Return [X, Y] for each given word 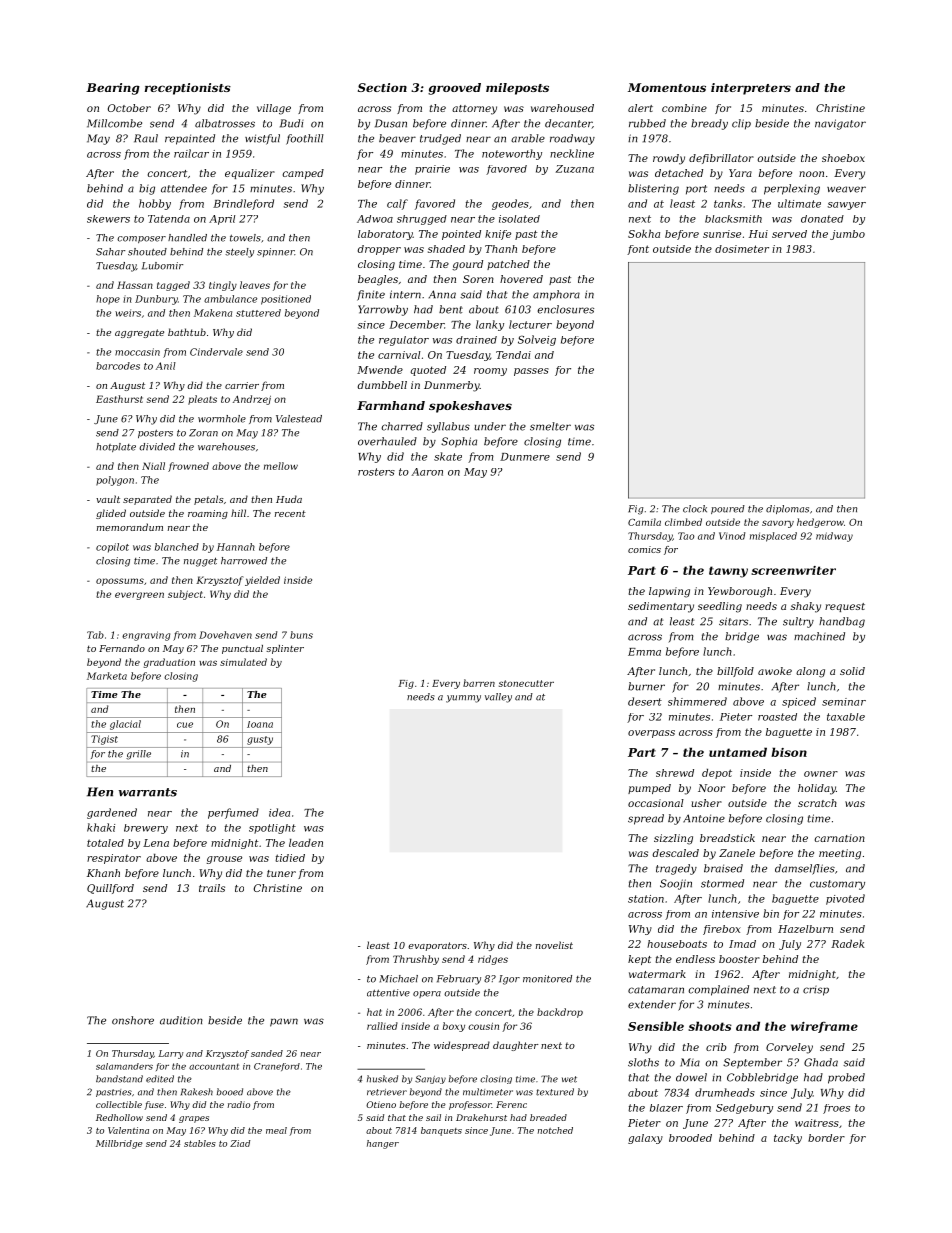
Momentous [667, 87]
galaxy [645, 1139]
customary [837, 885]
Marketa [107, 676]
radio [238, 1104]
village [274, 109]
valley [498, 698]
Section [382, 87]
